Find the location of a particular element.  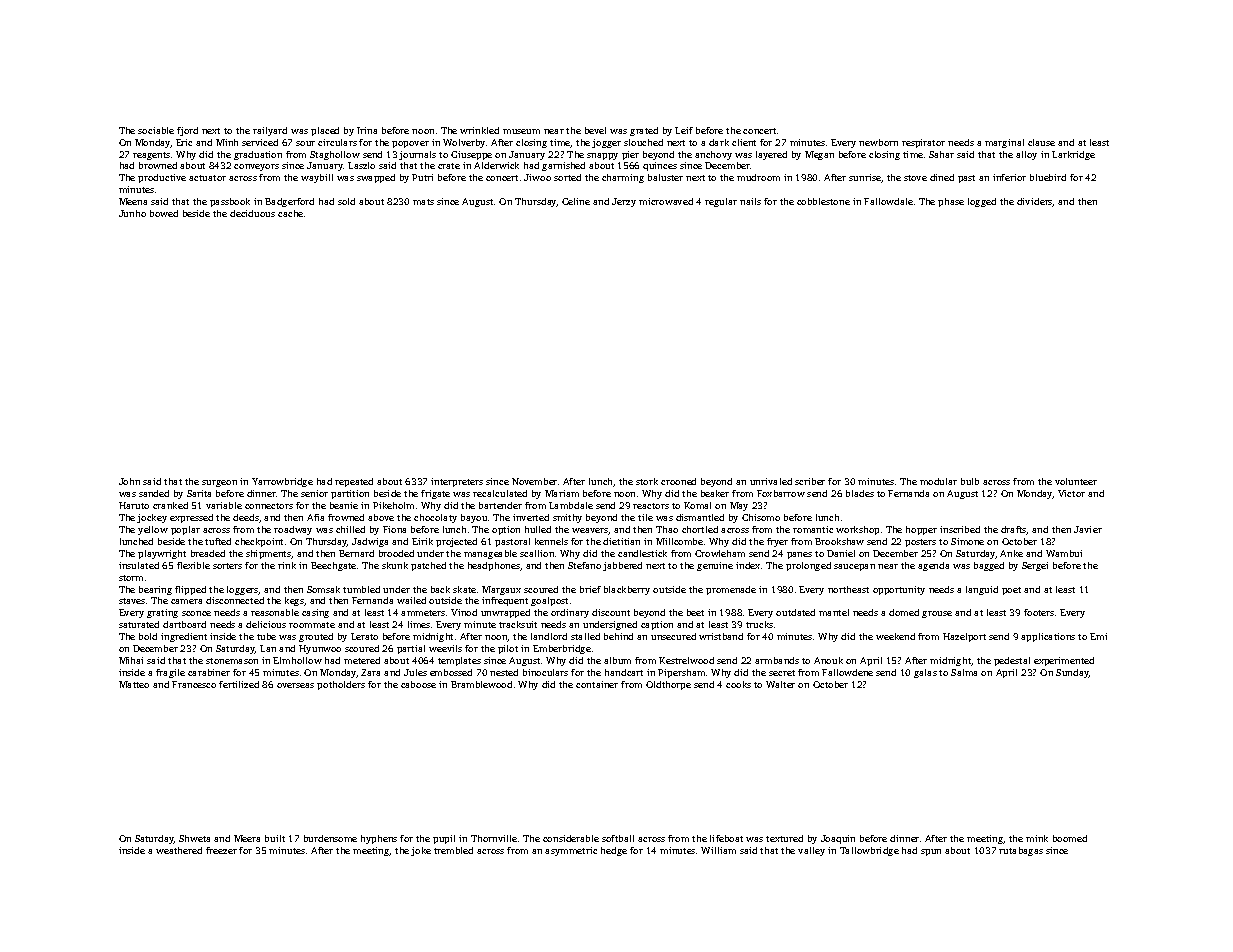

Larkridge is located at coordinates (1073, 155).
